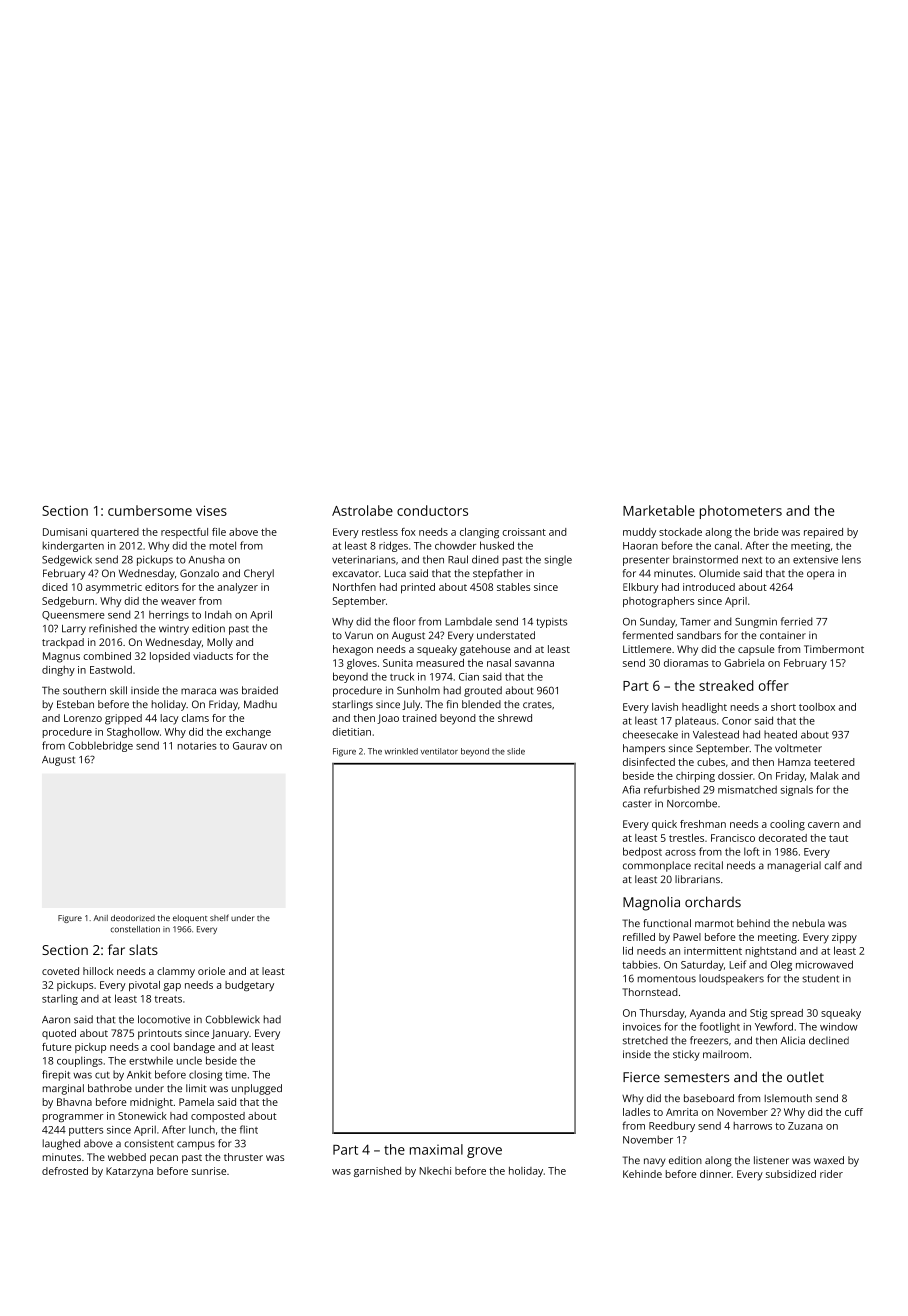 The width and height of the image is (908, 1316). I want to click on Katarzyna, so click(129, 1172).
